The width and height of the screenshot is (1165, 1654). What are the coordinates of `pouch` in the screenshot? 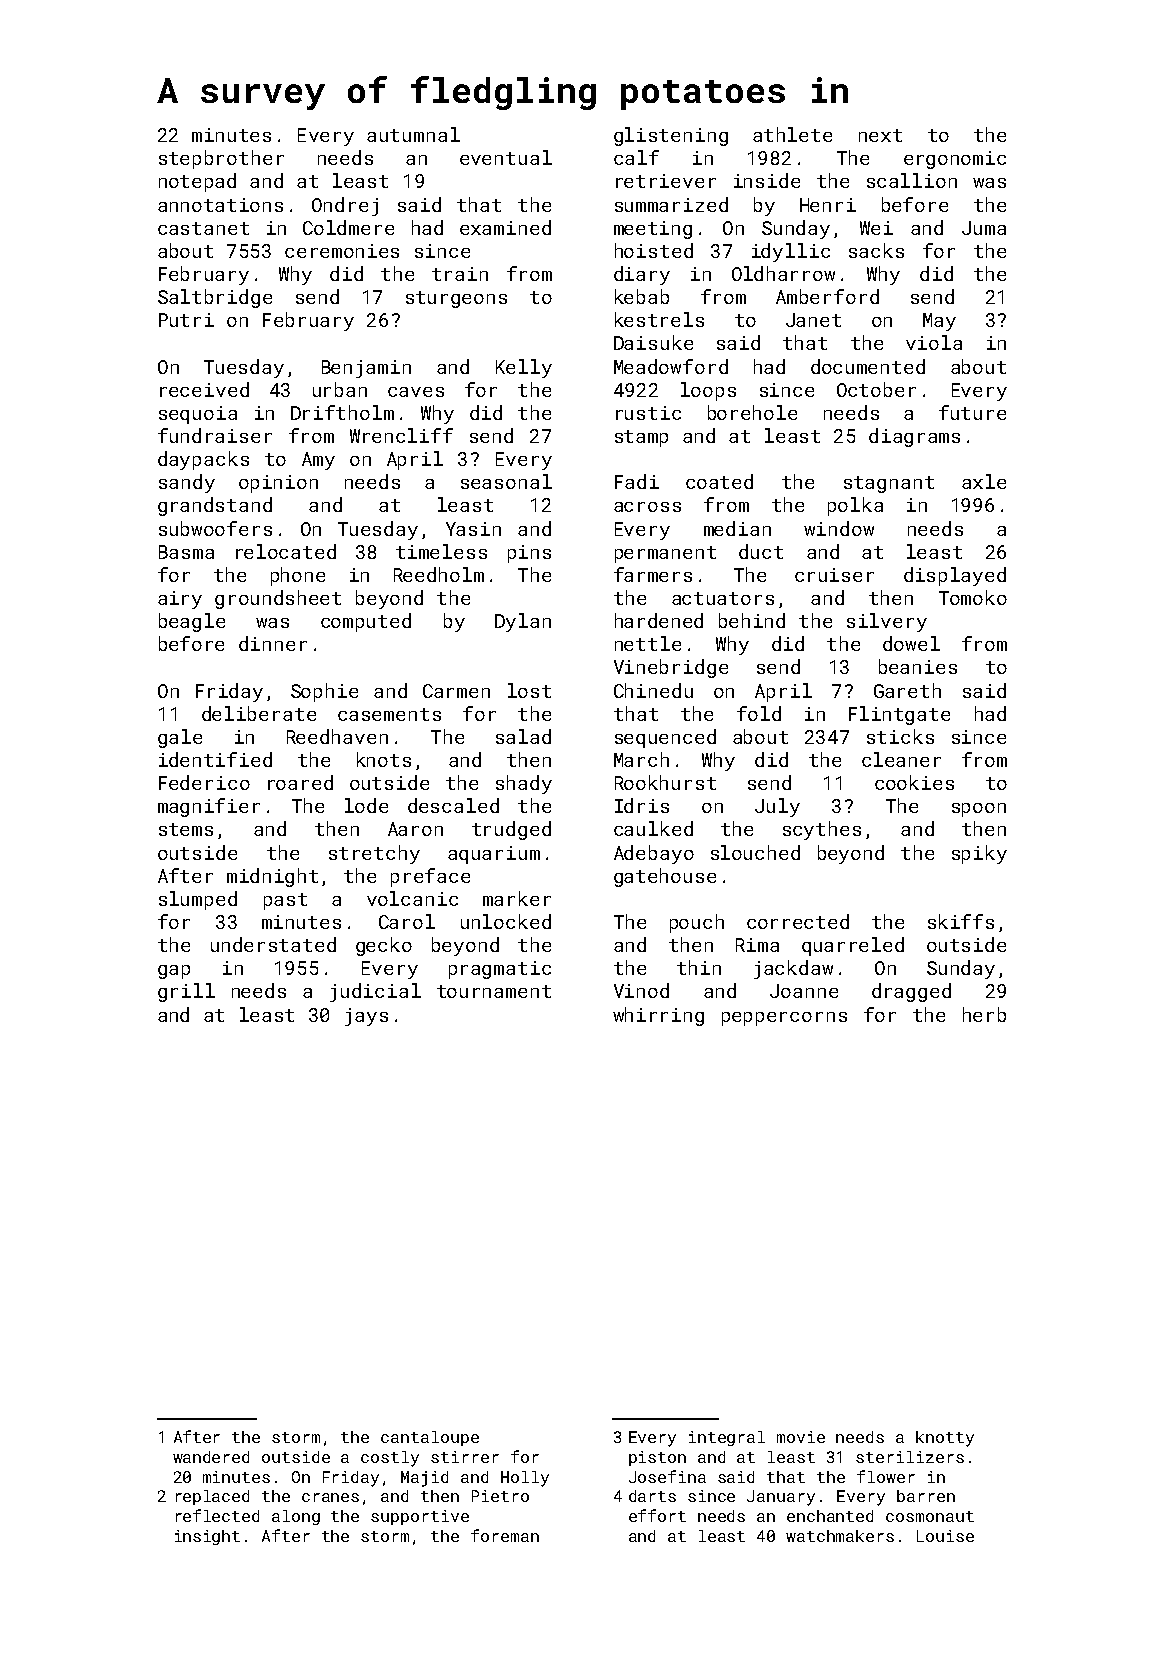 It's located at (697, 923).
